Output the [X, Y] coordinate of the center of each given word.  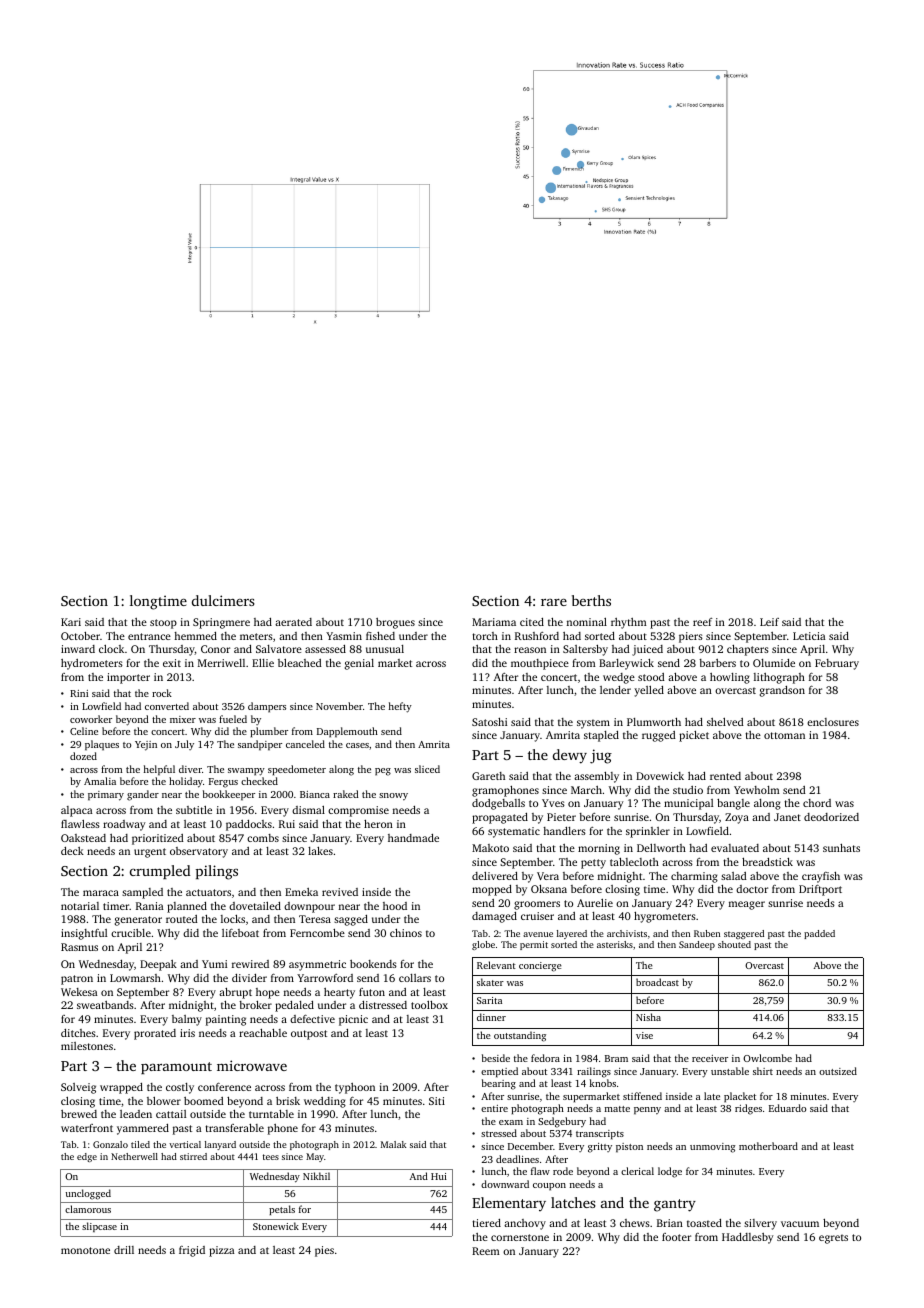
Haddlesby [748, 1238]
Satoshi [489, 722]
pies [324, 1251]
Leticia [809, 636]
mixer [183, 719]
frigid [192, 1251]
